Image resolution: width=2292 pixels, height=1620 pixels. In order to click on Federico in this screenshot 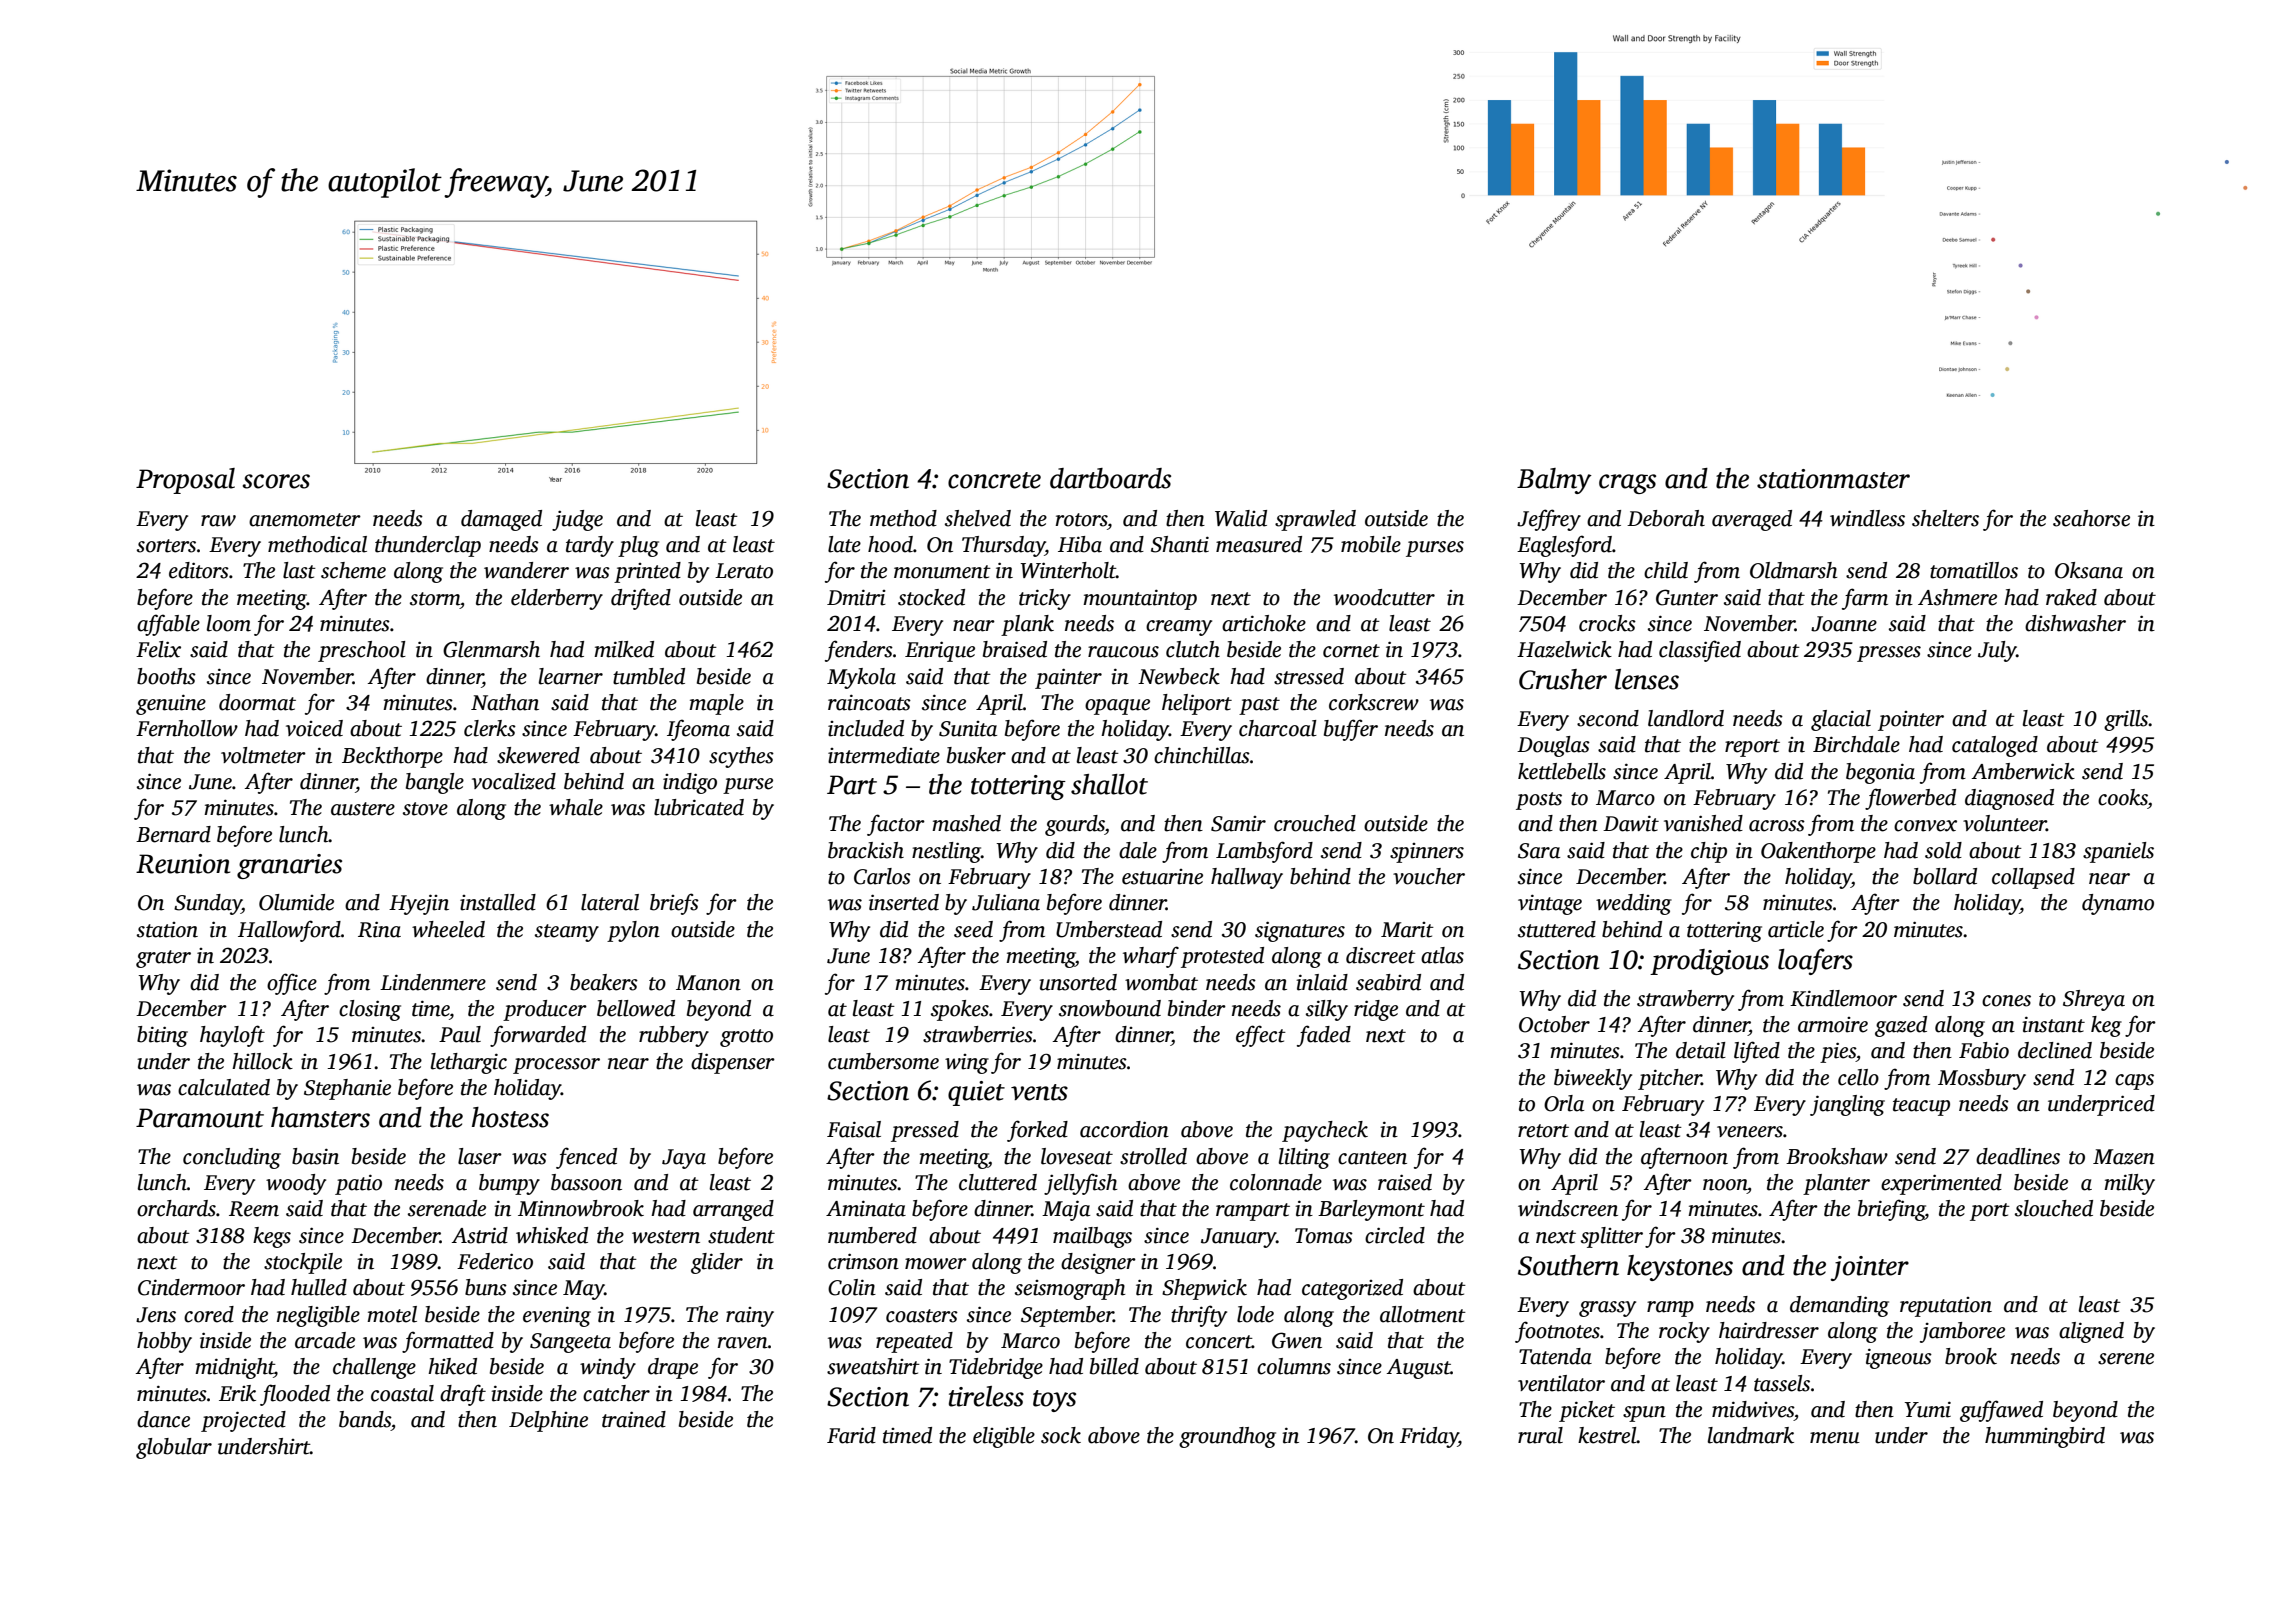, I will do `click(495, 1261)`.
